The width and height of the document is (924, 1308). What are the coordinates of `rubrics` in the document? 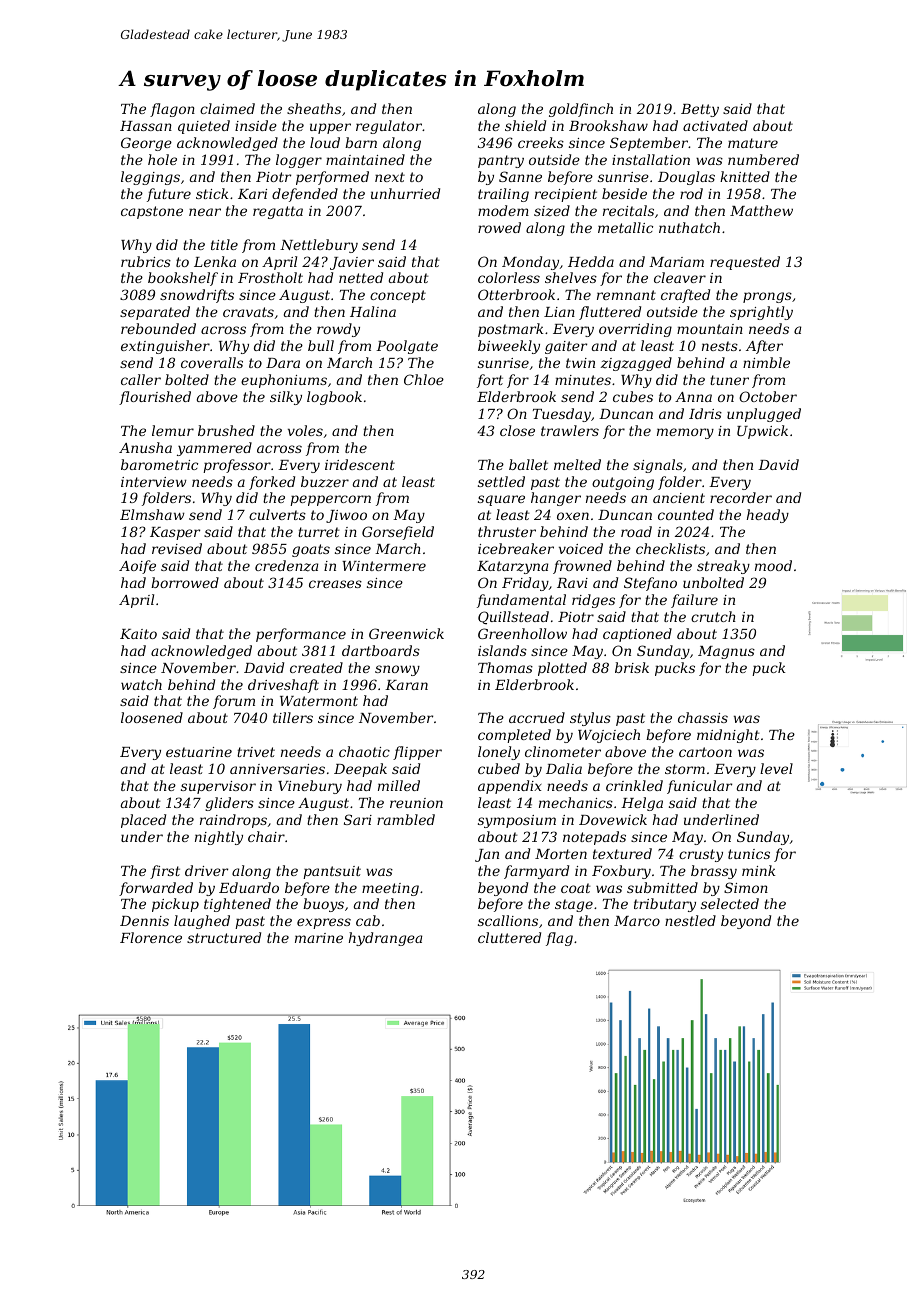 It's located at (146, 261).
